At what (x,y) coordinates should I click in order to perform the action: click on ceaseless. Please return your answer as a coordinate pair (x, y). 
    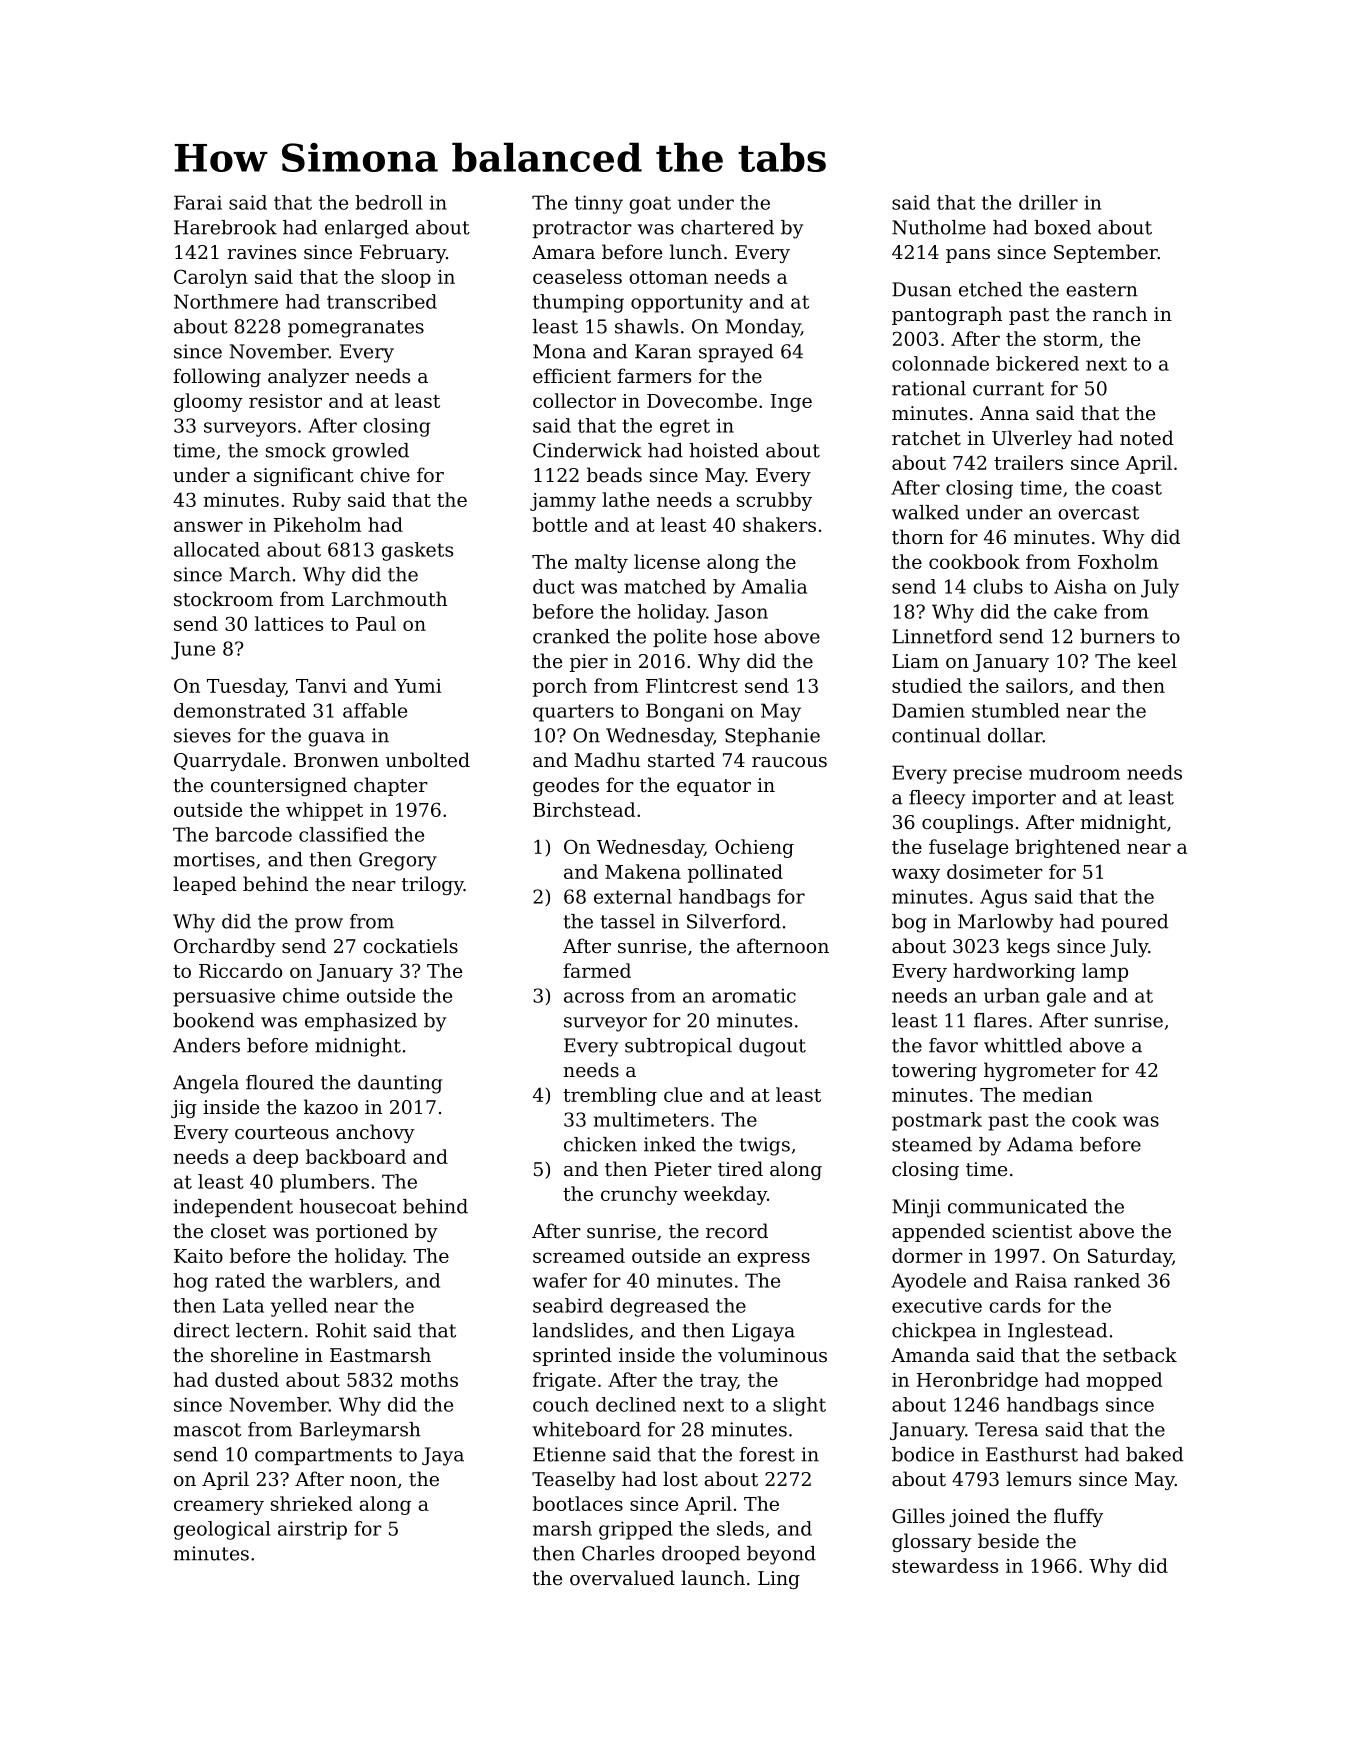
    Looking at the image, I should click on (577, 276).
